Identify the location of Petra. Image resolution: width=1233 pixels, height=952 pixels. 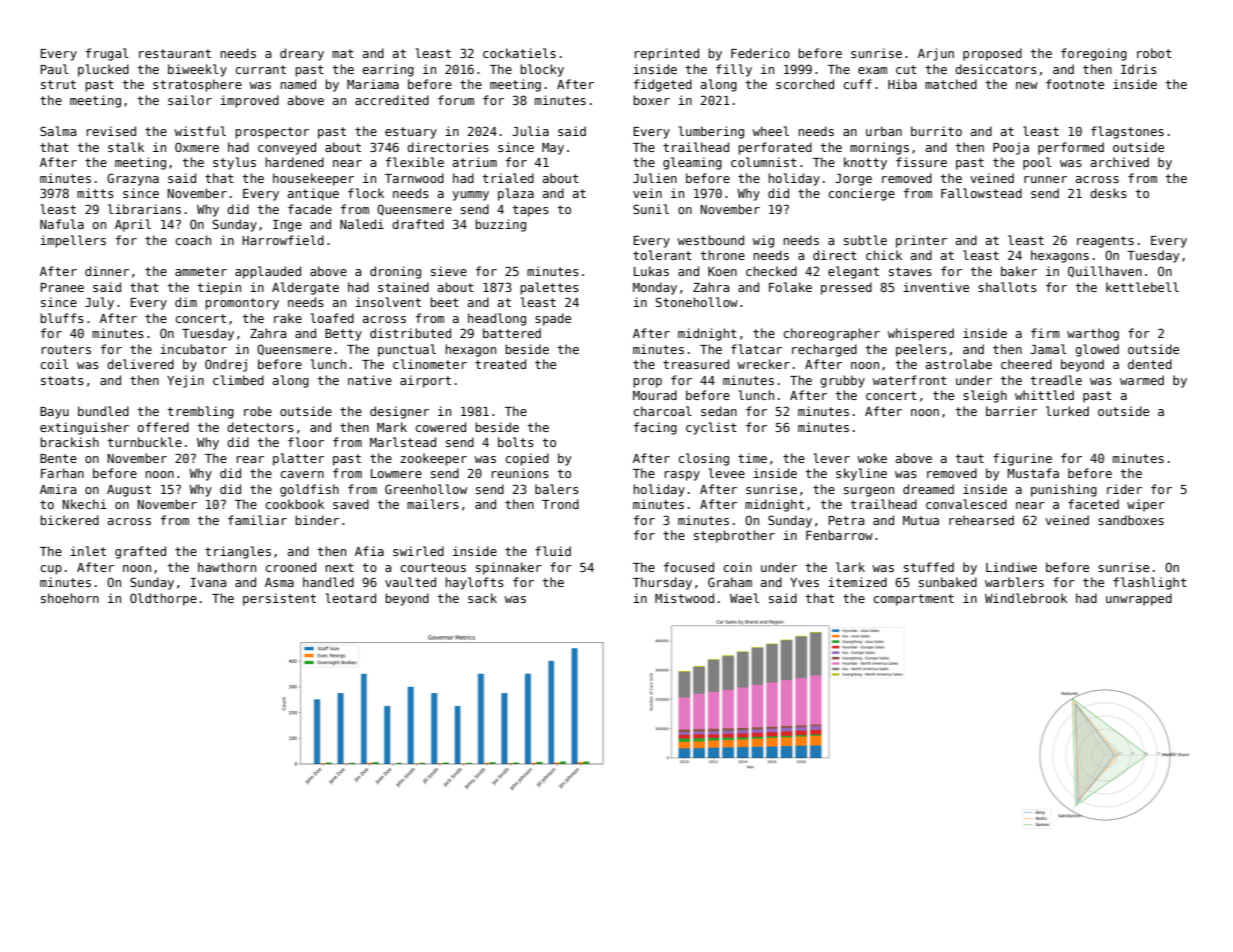
(846, 520).
